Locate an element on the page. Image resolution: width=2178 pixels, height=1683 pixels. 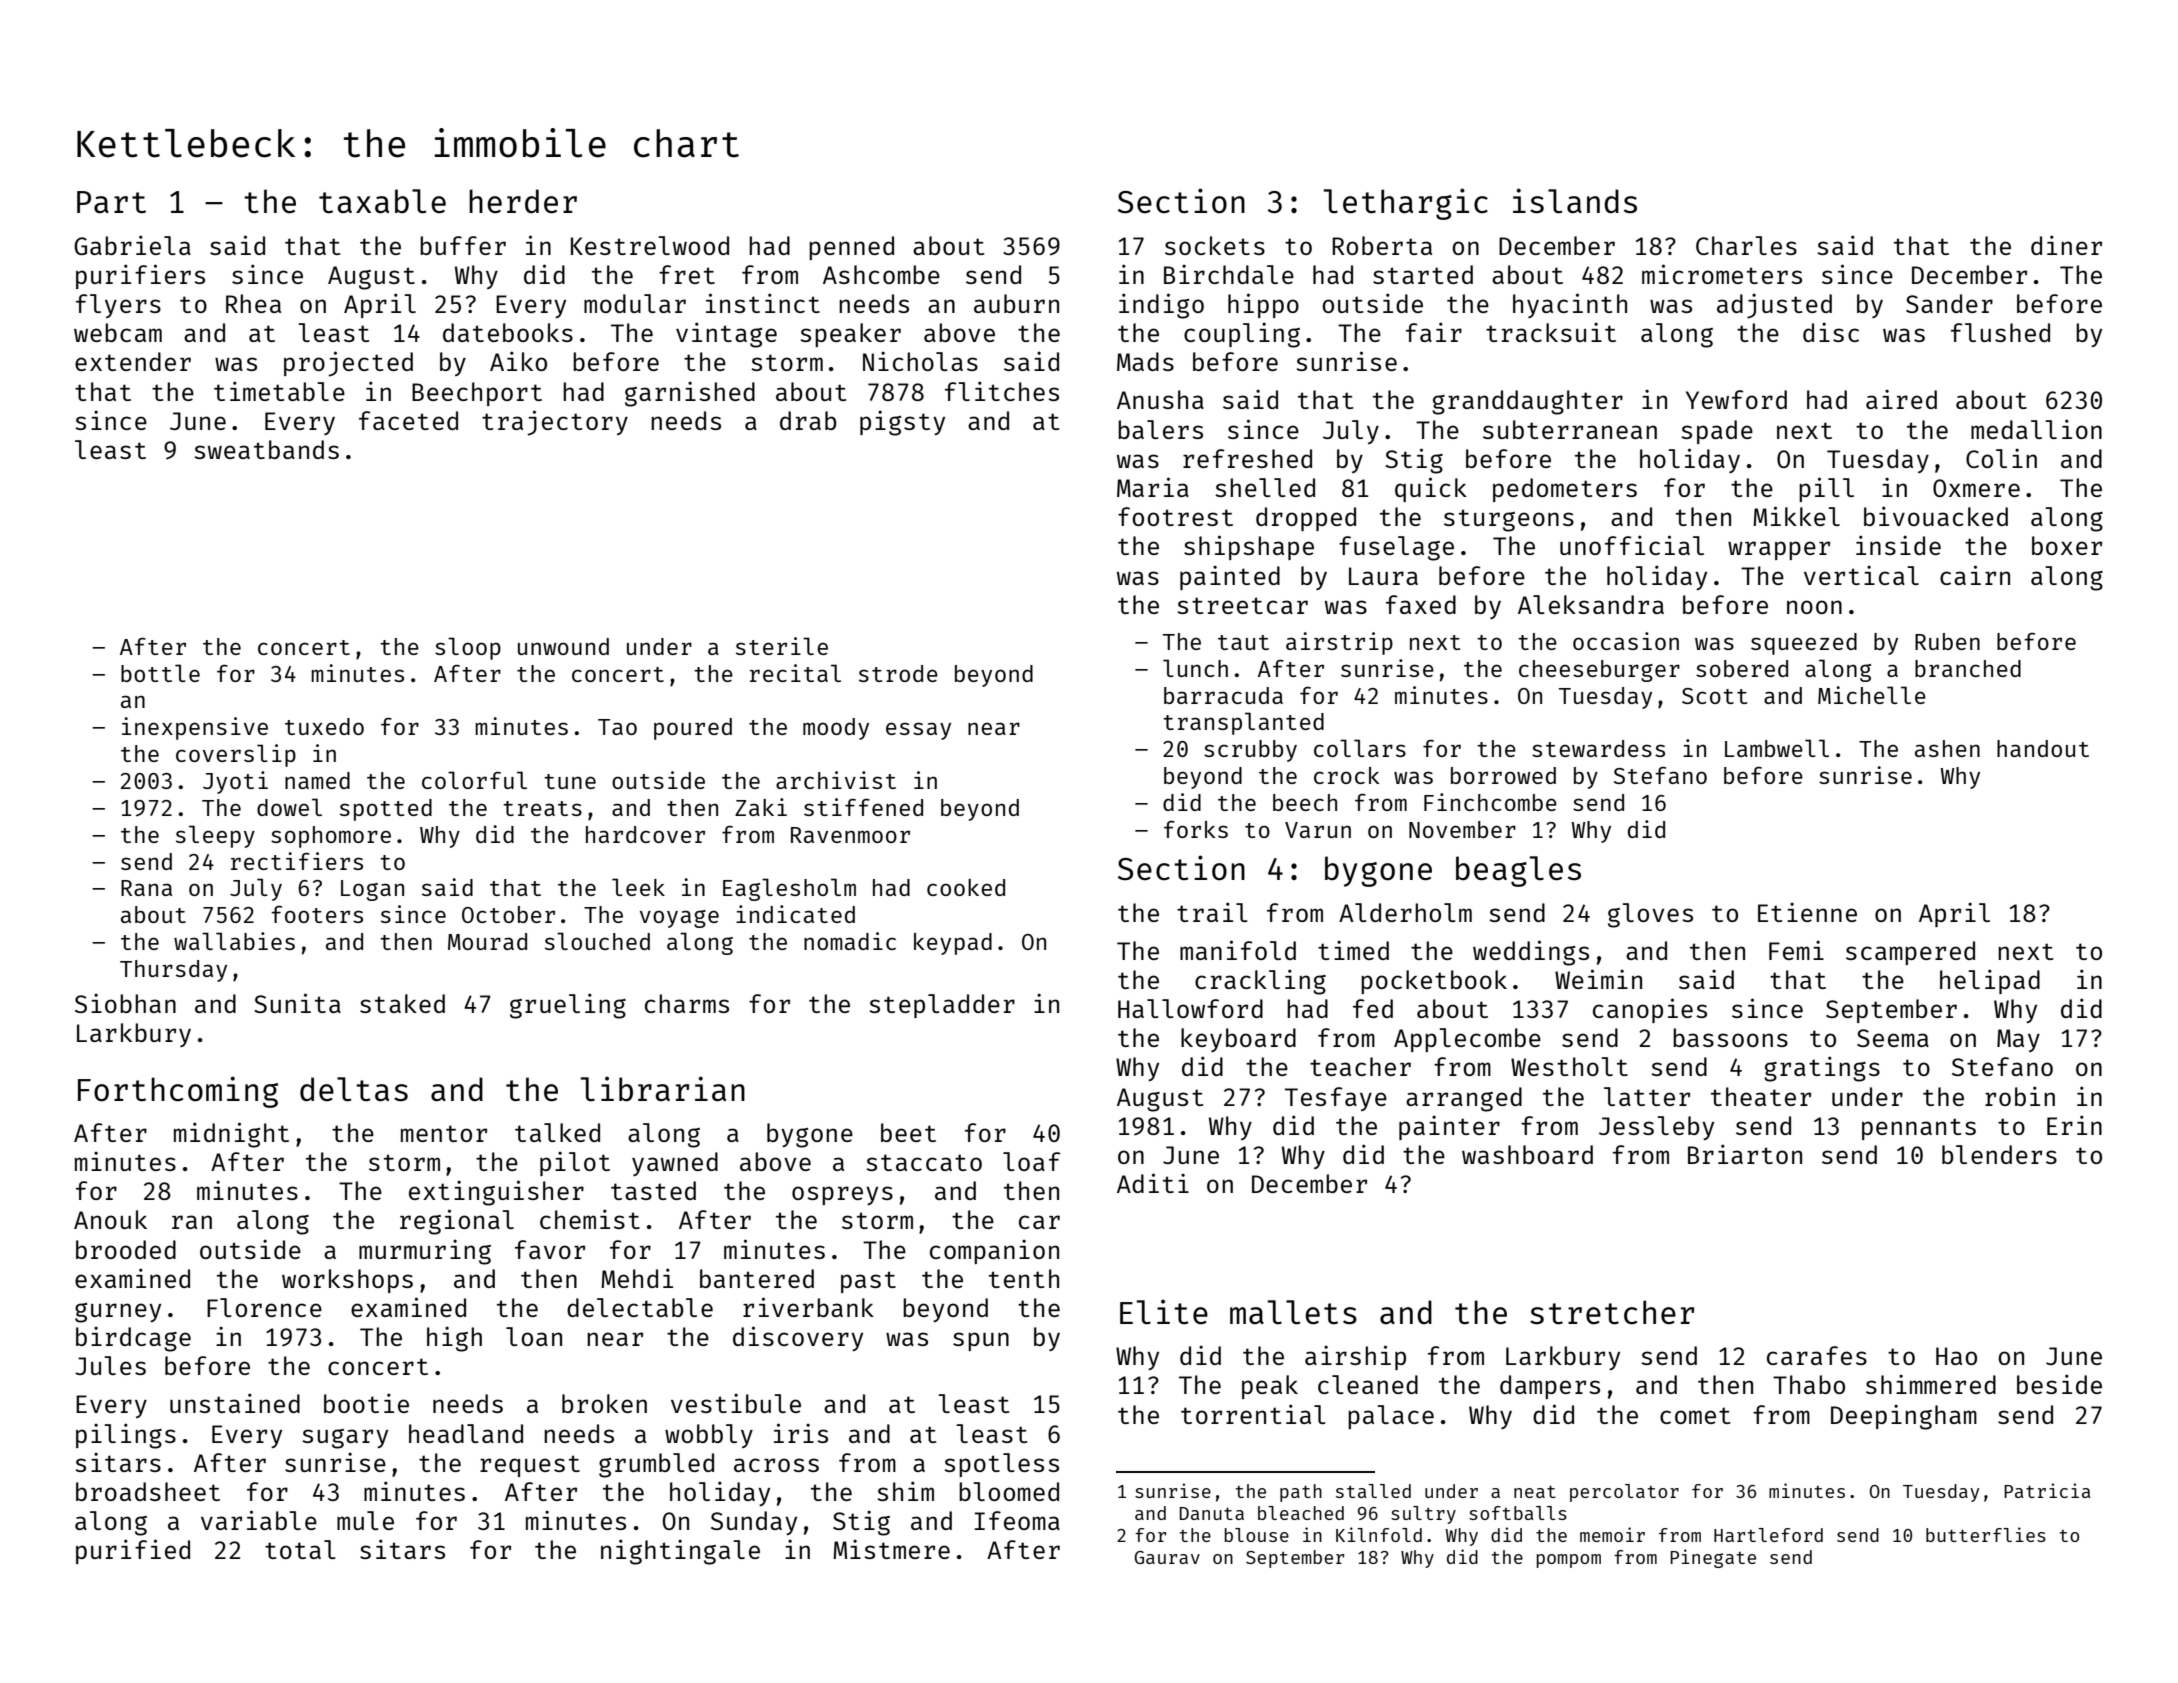
quick is located at coordinates (1431, 489).
